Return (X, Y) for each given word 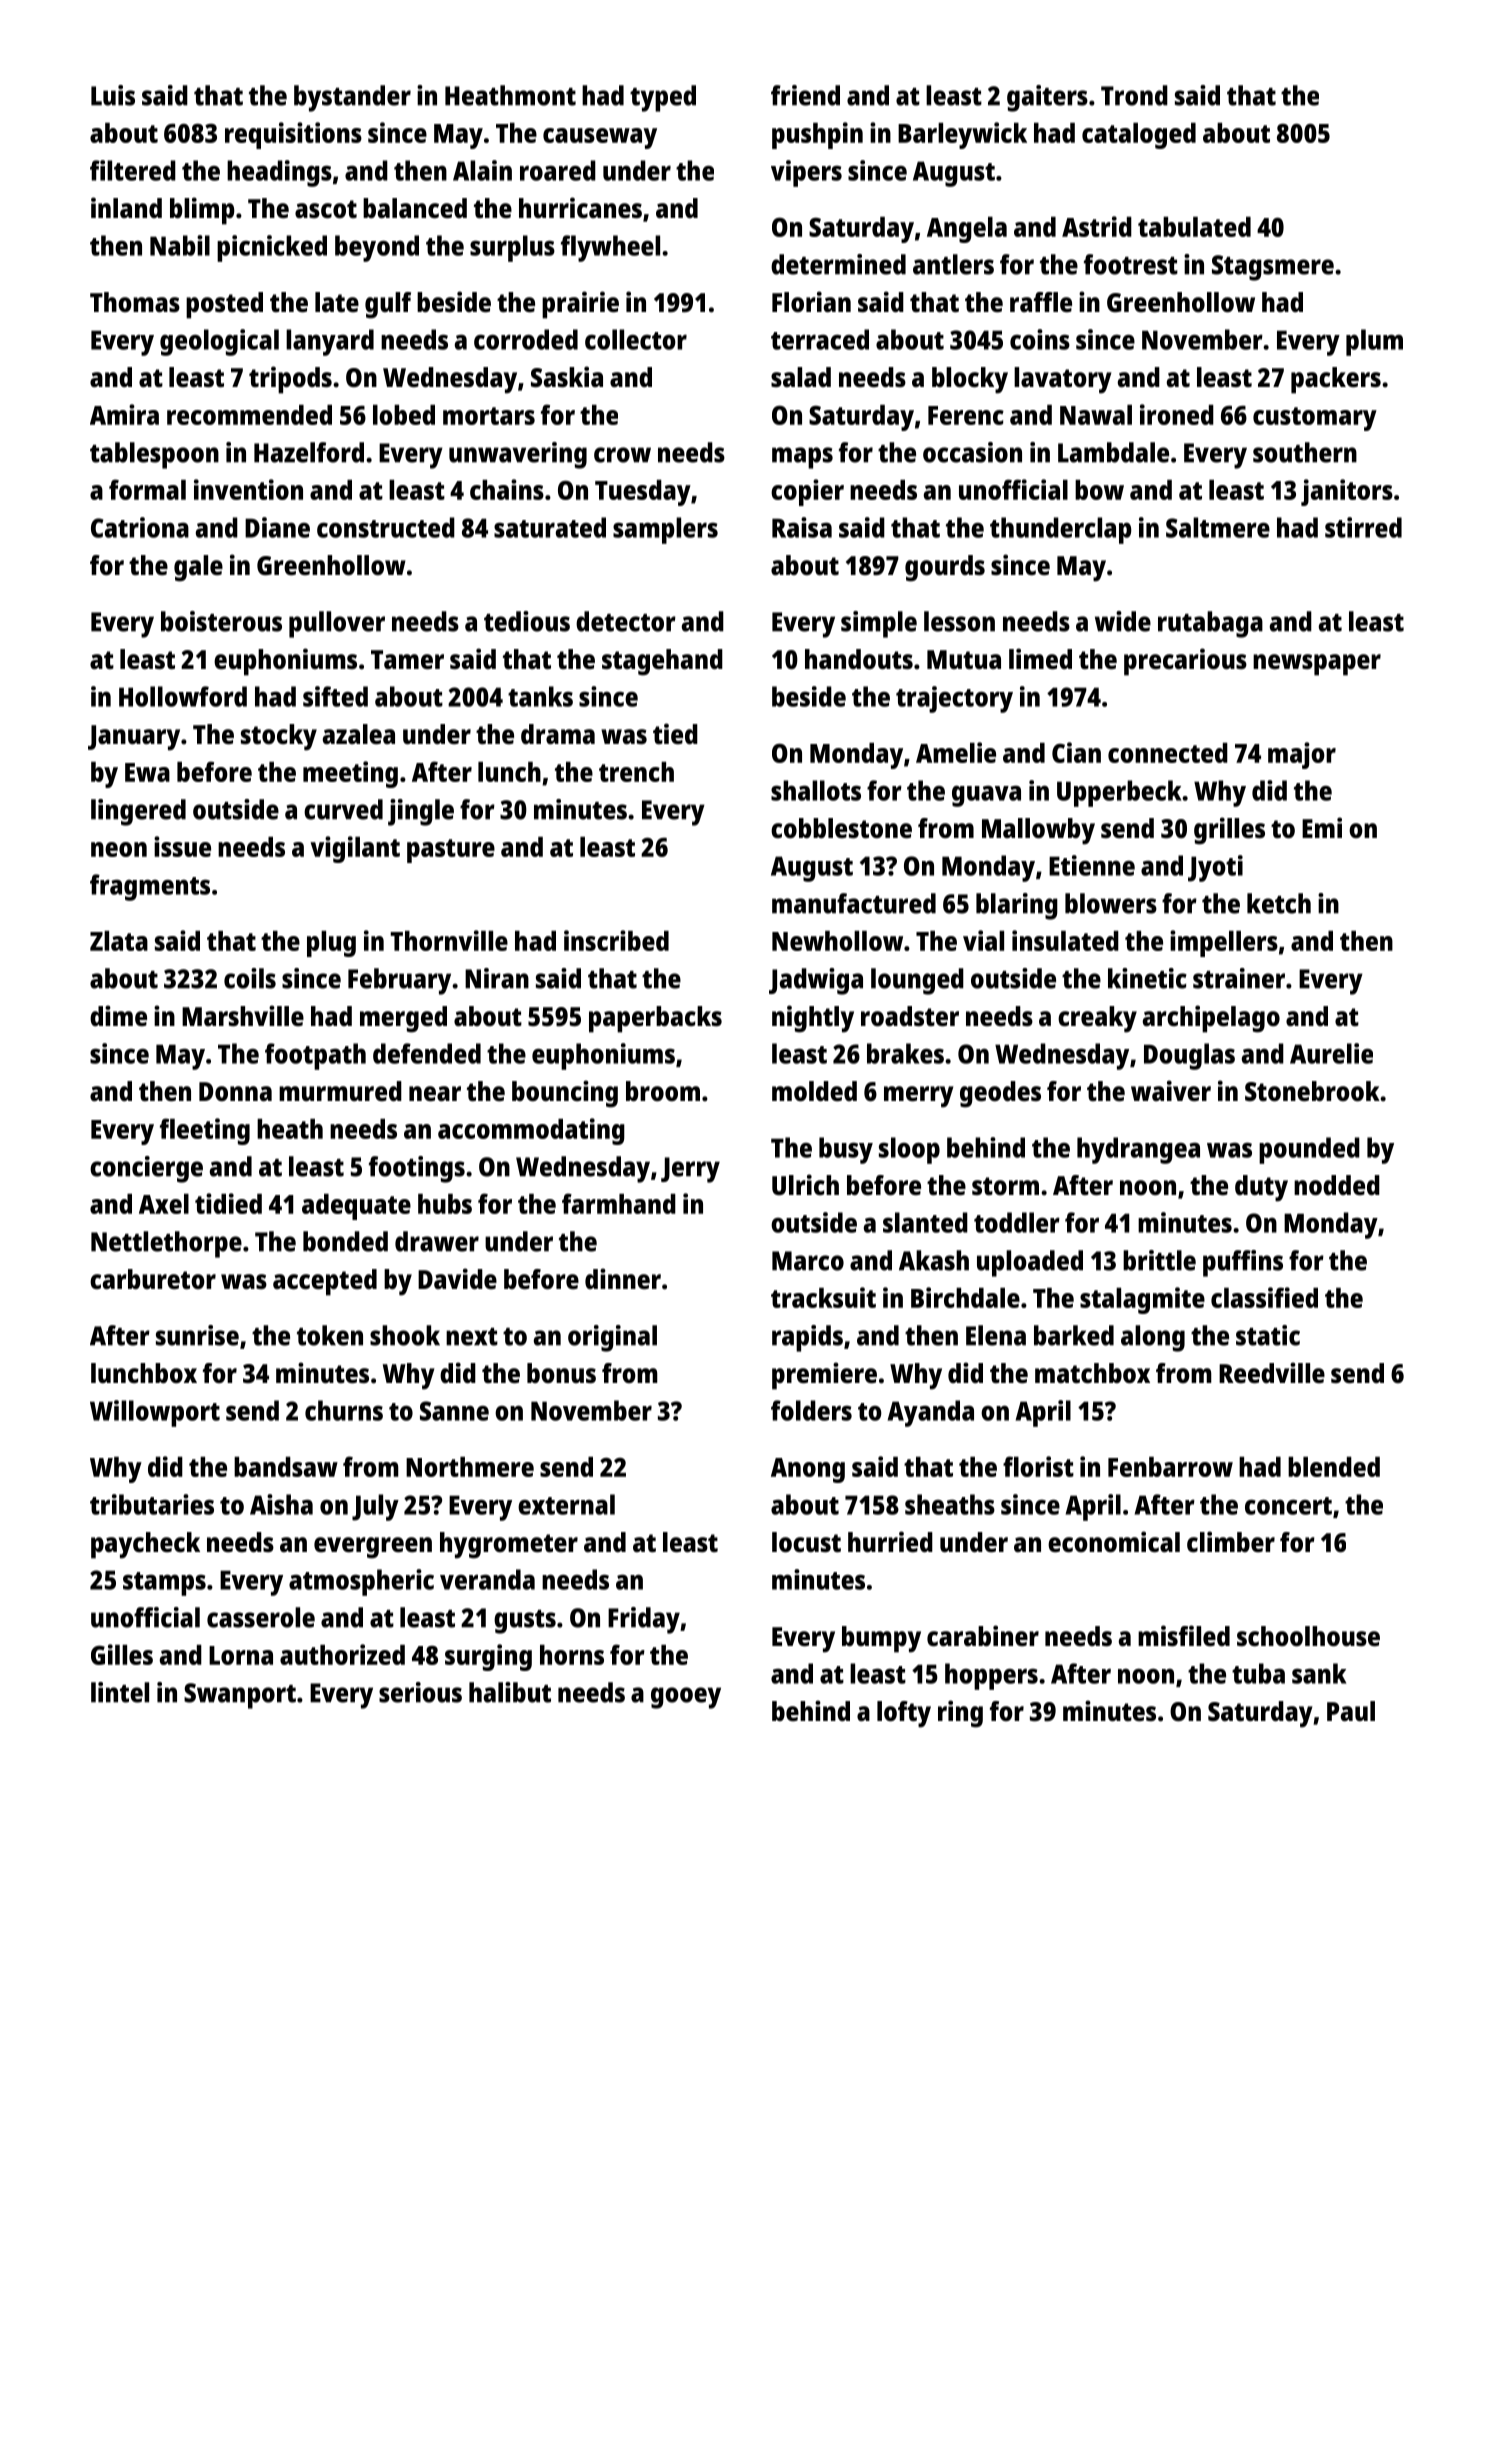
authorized (342, 1654)
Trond (1134, 95)
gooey (686, 1698)
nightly (813, 1019)
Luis (113, 95)
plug (331, 944)
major (1302, 755)
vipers (806, 173)
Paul (1351, 1711)
